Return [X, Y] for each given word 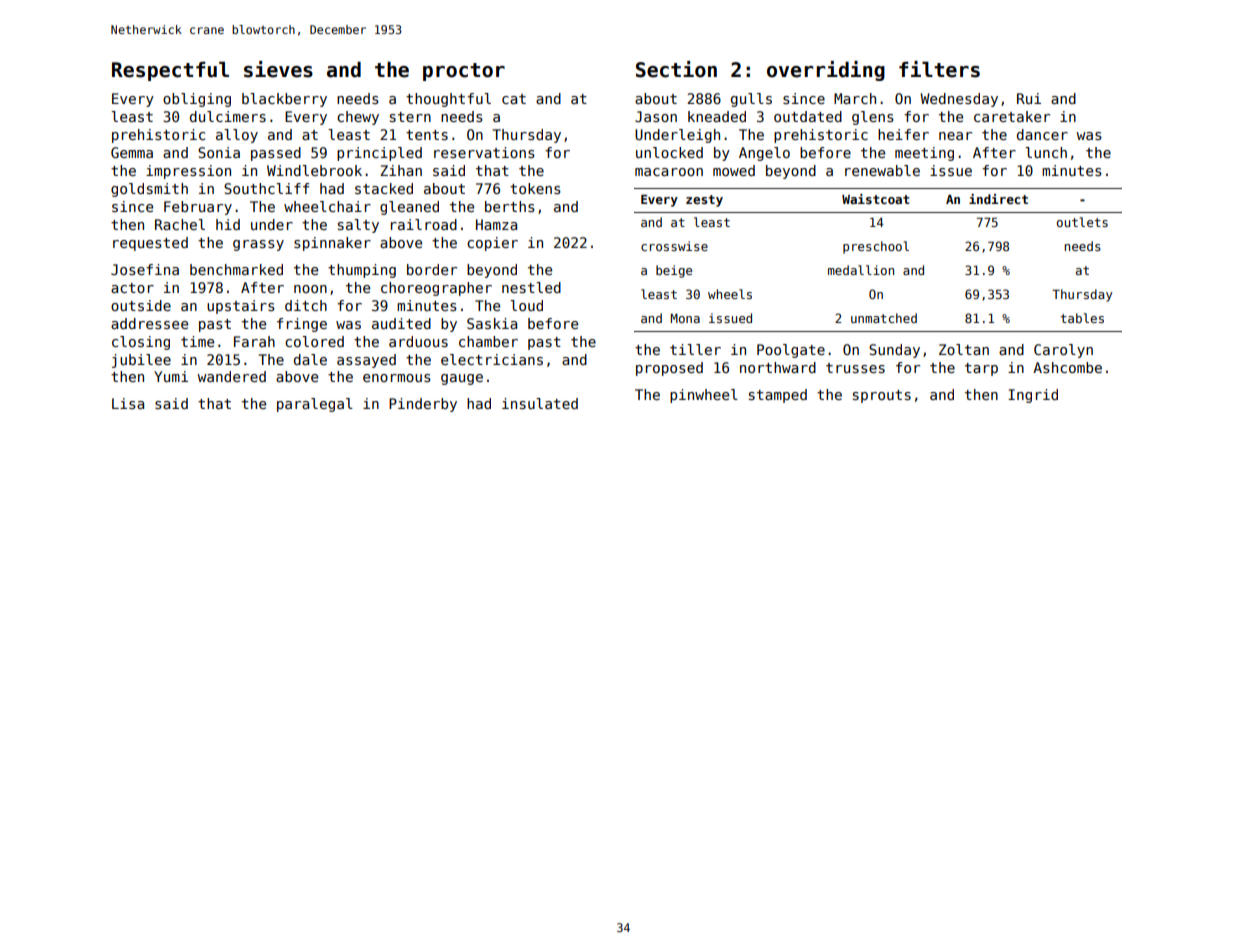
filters [939, 69]
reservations [484, 152]
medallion [861, 270]
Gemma [132, 152]
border [432, 269]
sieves [278, 69]
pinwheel [704, 396]
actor [132, 288]
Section [676, 69]
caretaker [1012, 116]
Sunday [894, 351]
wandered [231, 376]
